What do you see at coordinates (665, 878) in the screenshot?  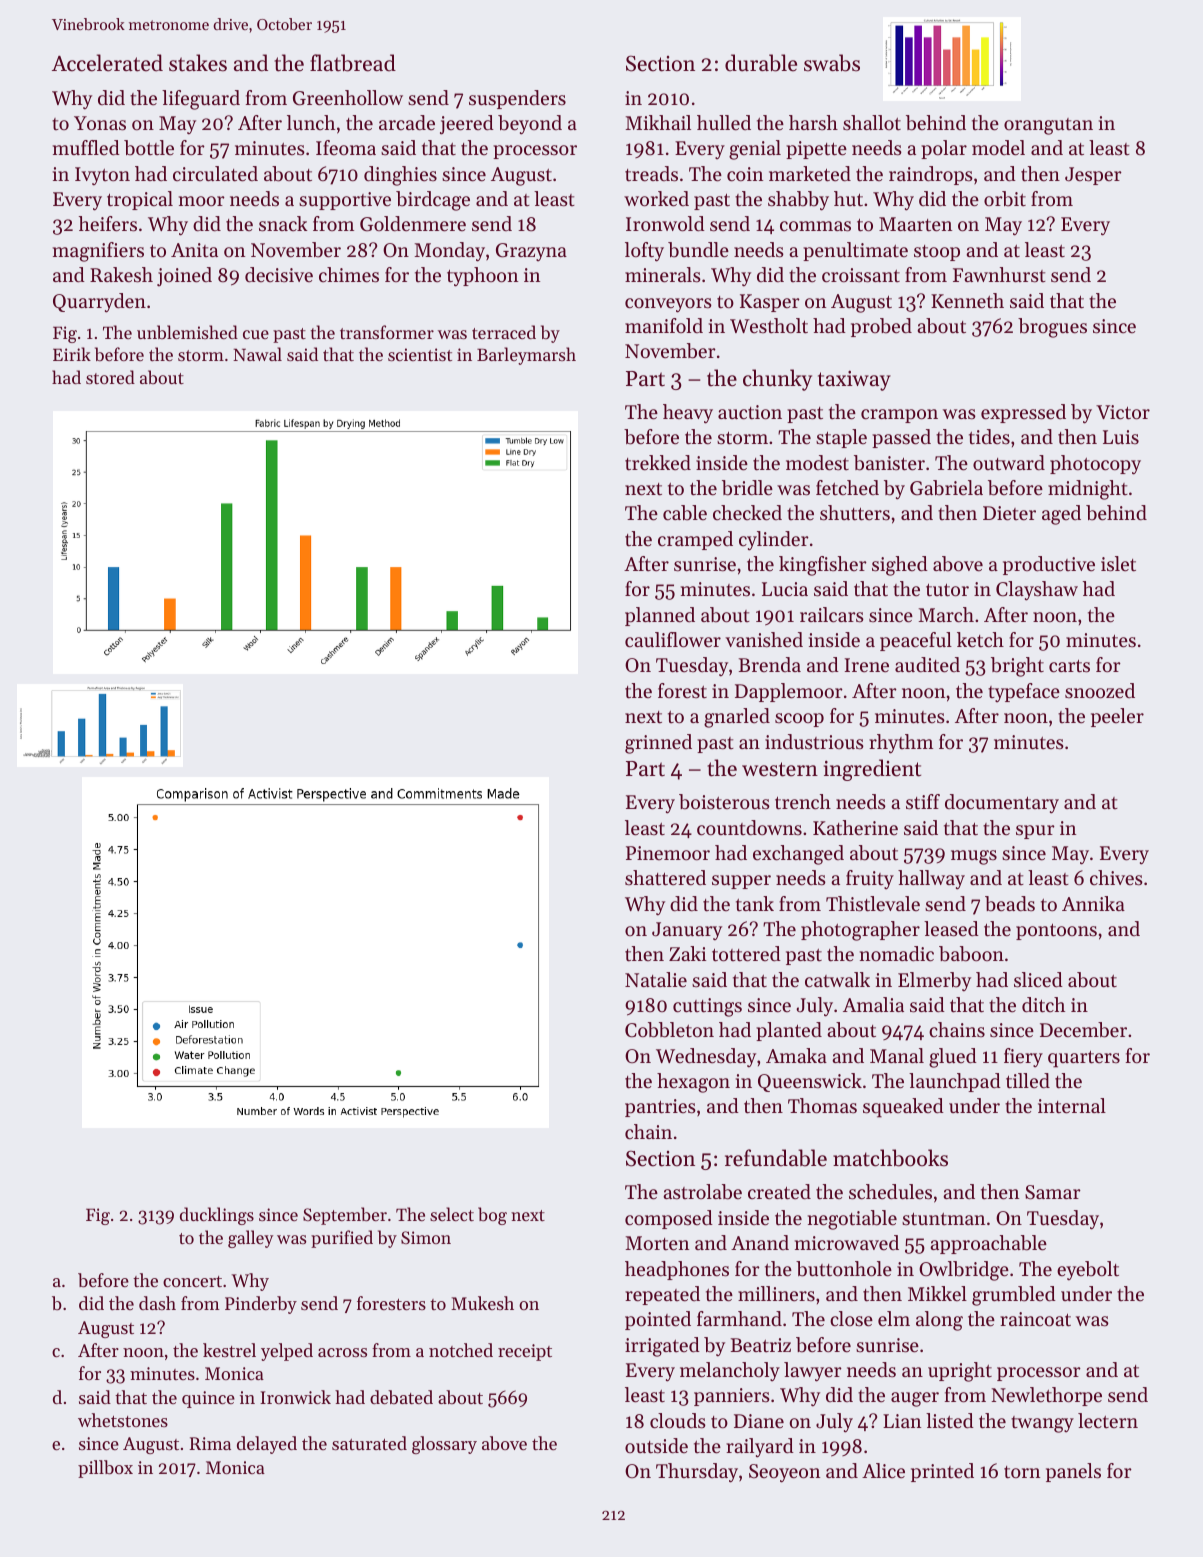 I see `shattered` at bounding box center [665, 878].
